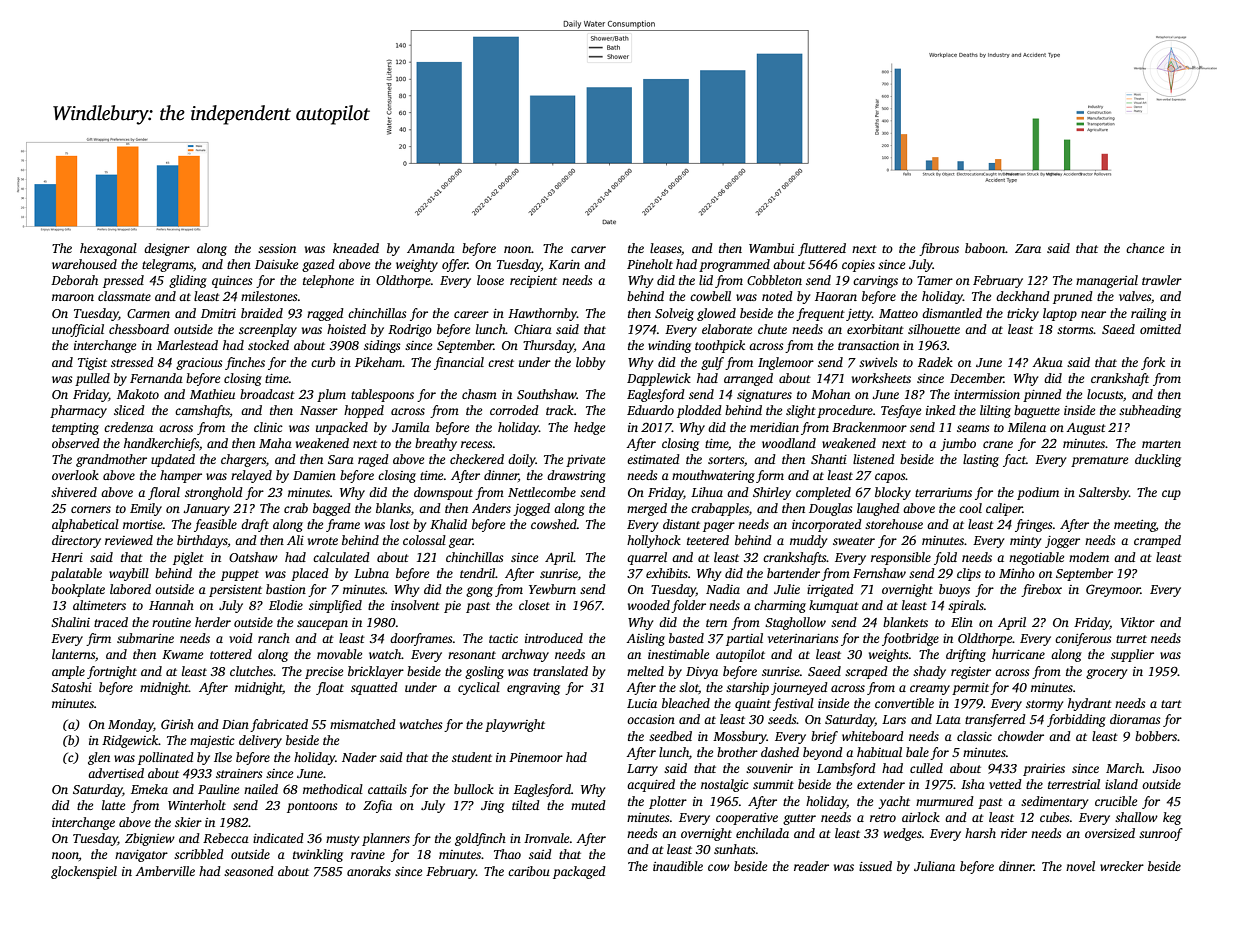  What do you see at coordinates (431, 248) in the screenshot?
I see `Amanda` at bounding box center [431, 248].
